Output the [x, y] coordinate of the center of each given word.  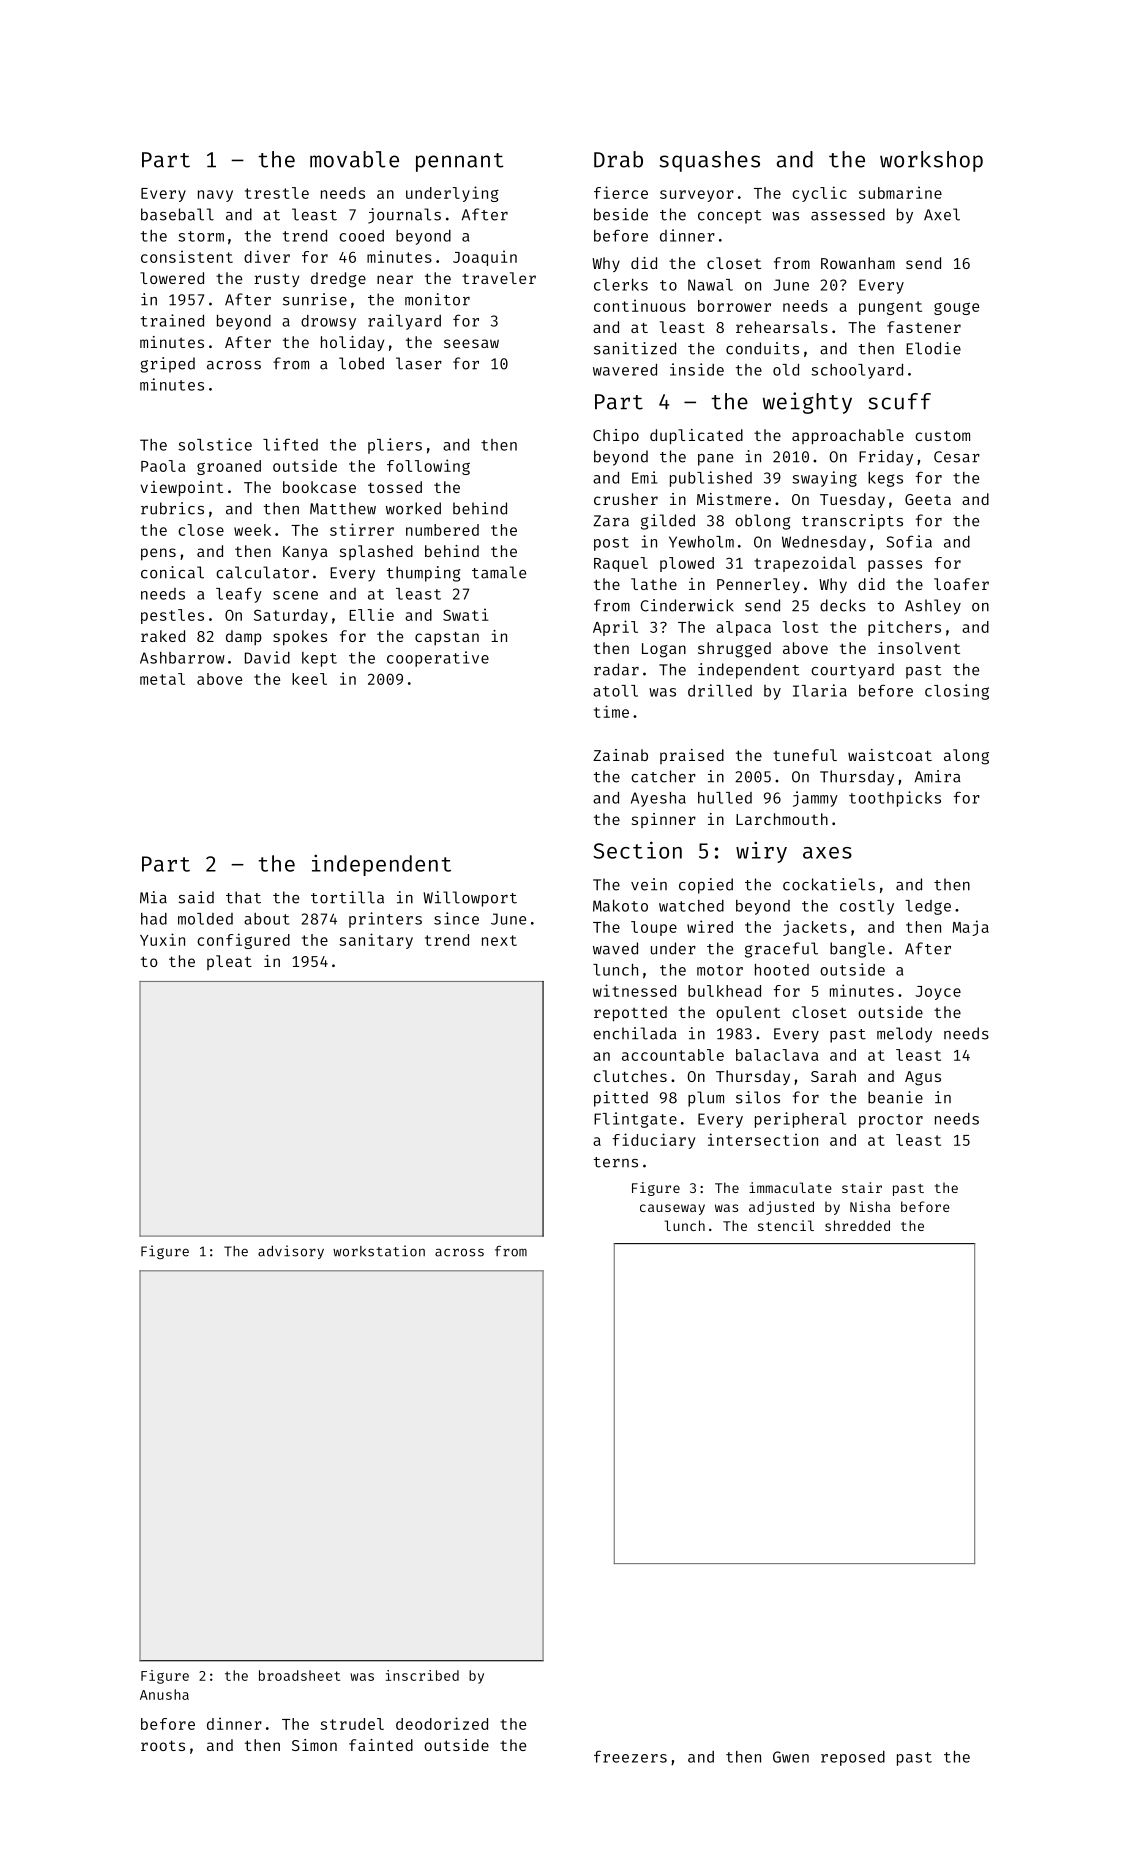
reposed [853, 1758]
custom [942, 435]
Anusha [164, 1694]
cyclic [819, 194]
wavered [625, 370]
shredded [857, 1225]
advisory [291, 1252]
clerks [621, 285]
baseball [177, 214]
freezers [630, 1756]
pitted [621, 1099]
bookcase [319, 487]
